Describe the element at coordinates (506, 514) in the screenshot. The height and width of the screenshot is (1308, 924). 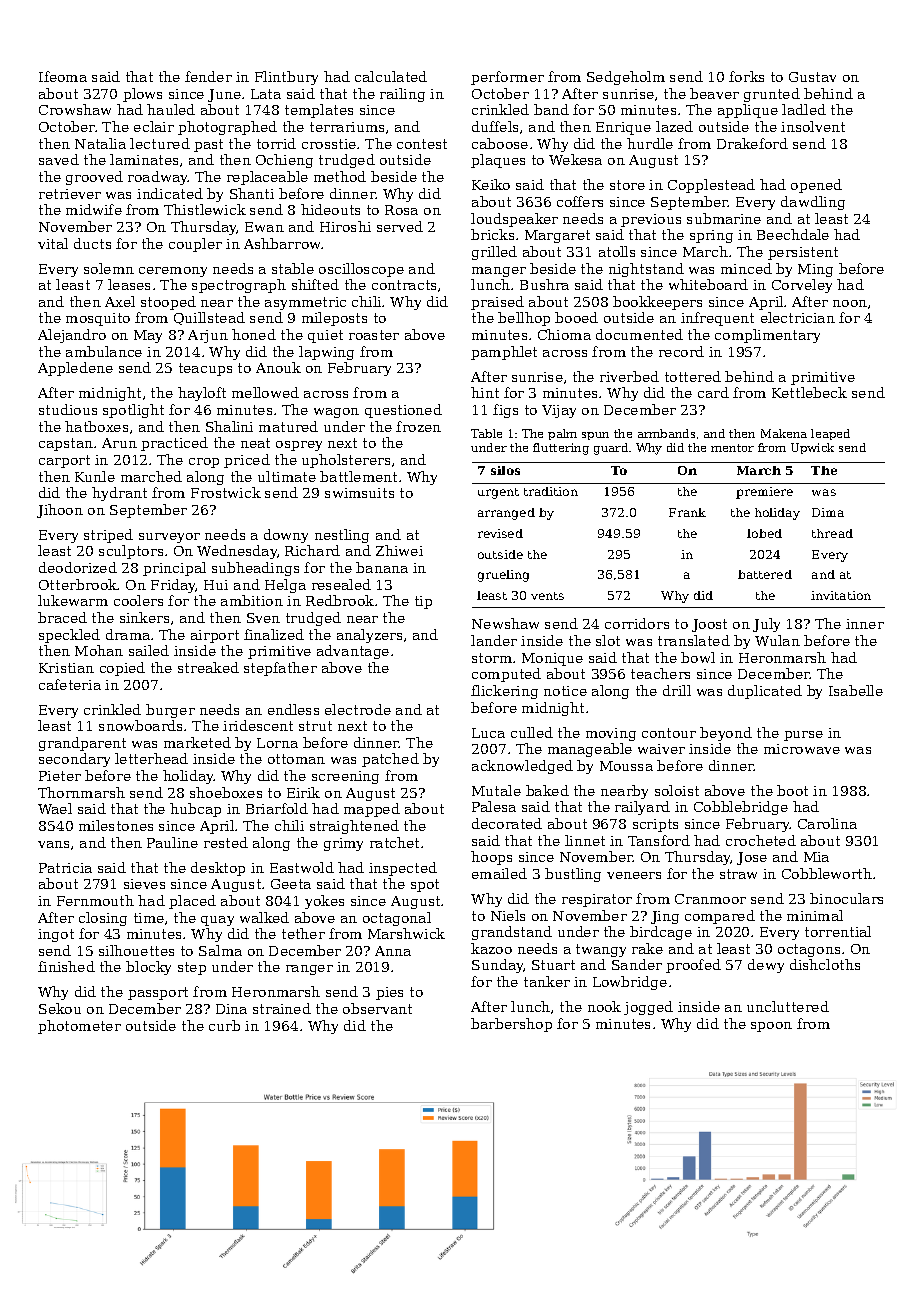
I see `arranged` at that location.
